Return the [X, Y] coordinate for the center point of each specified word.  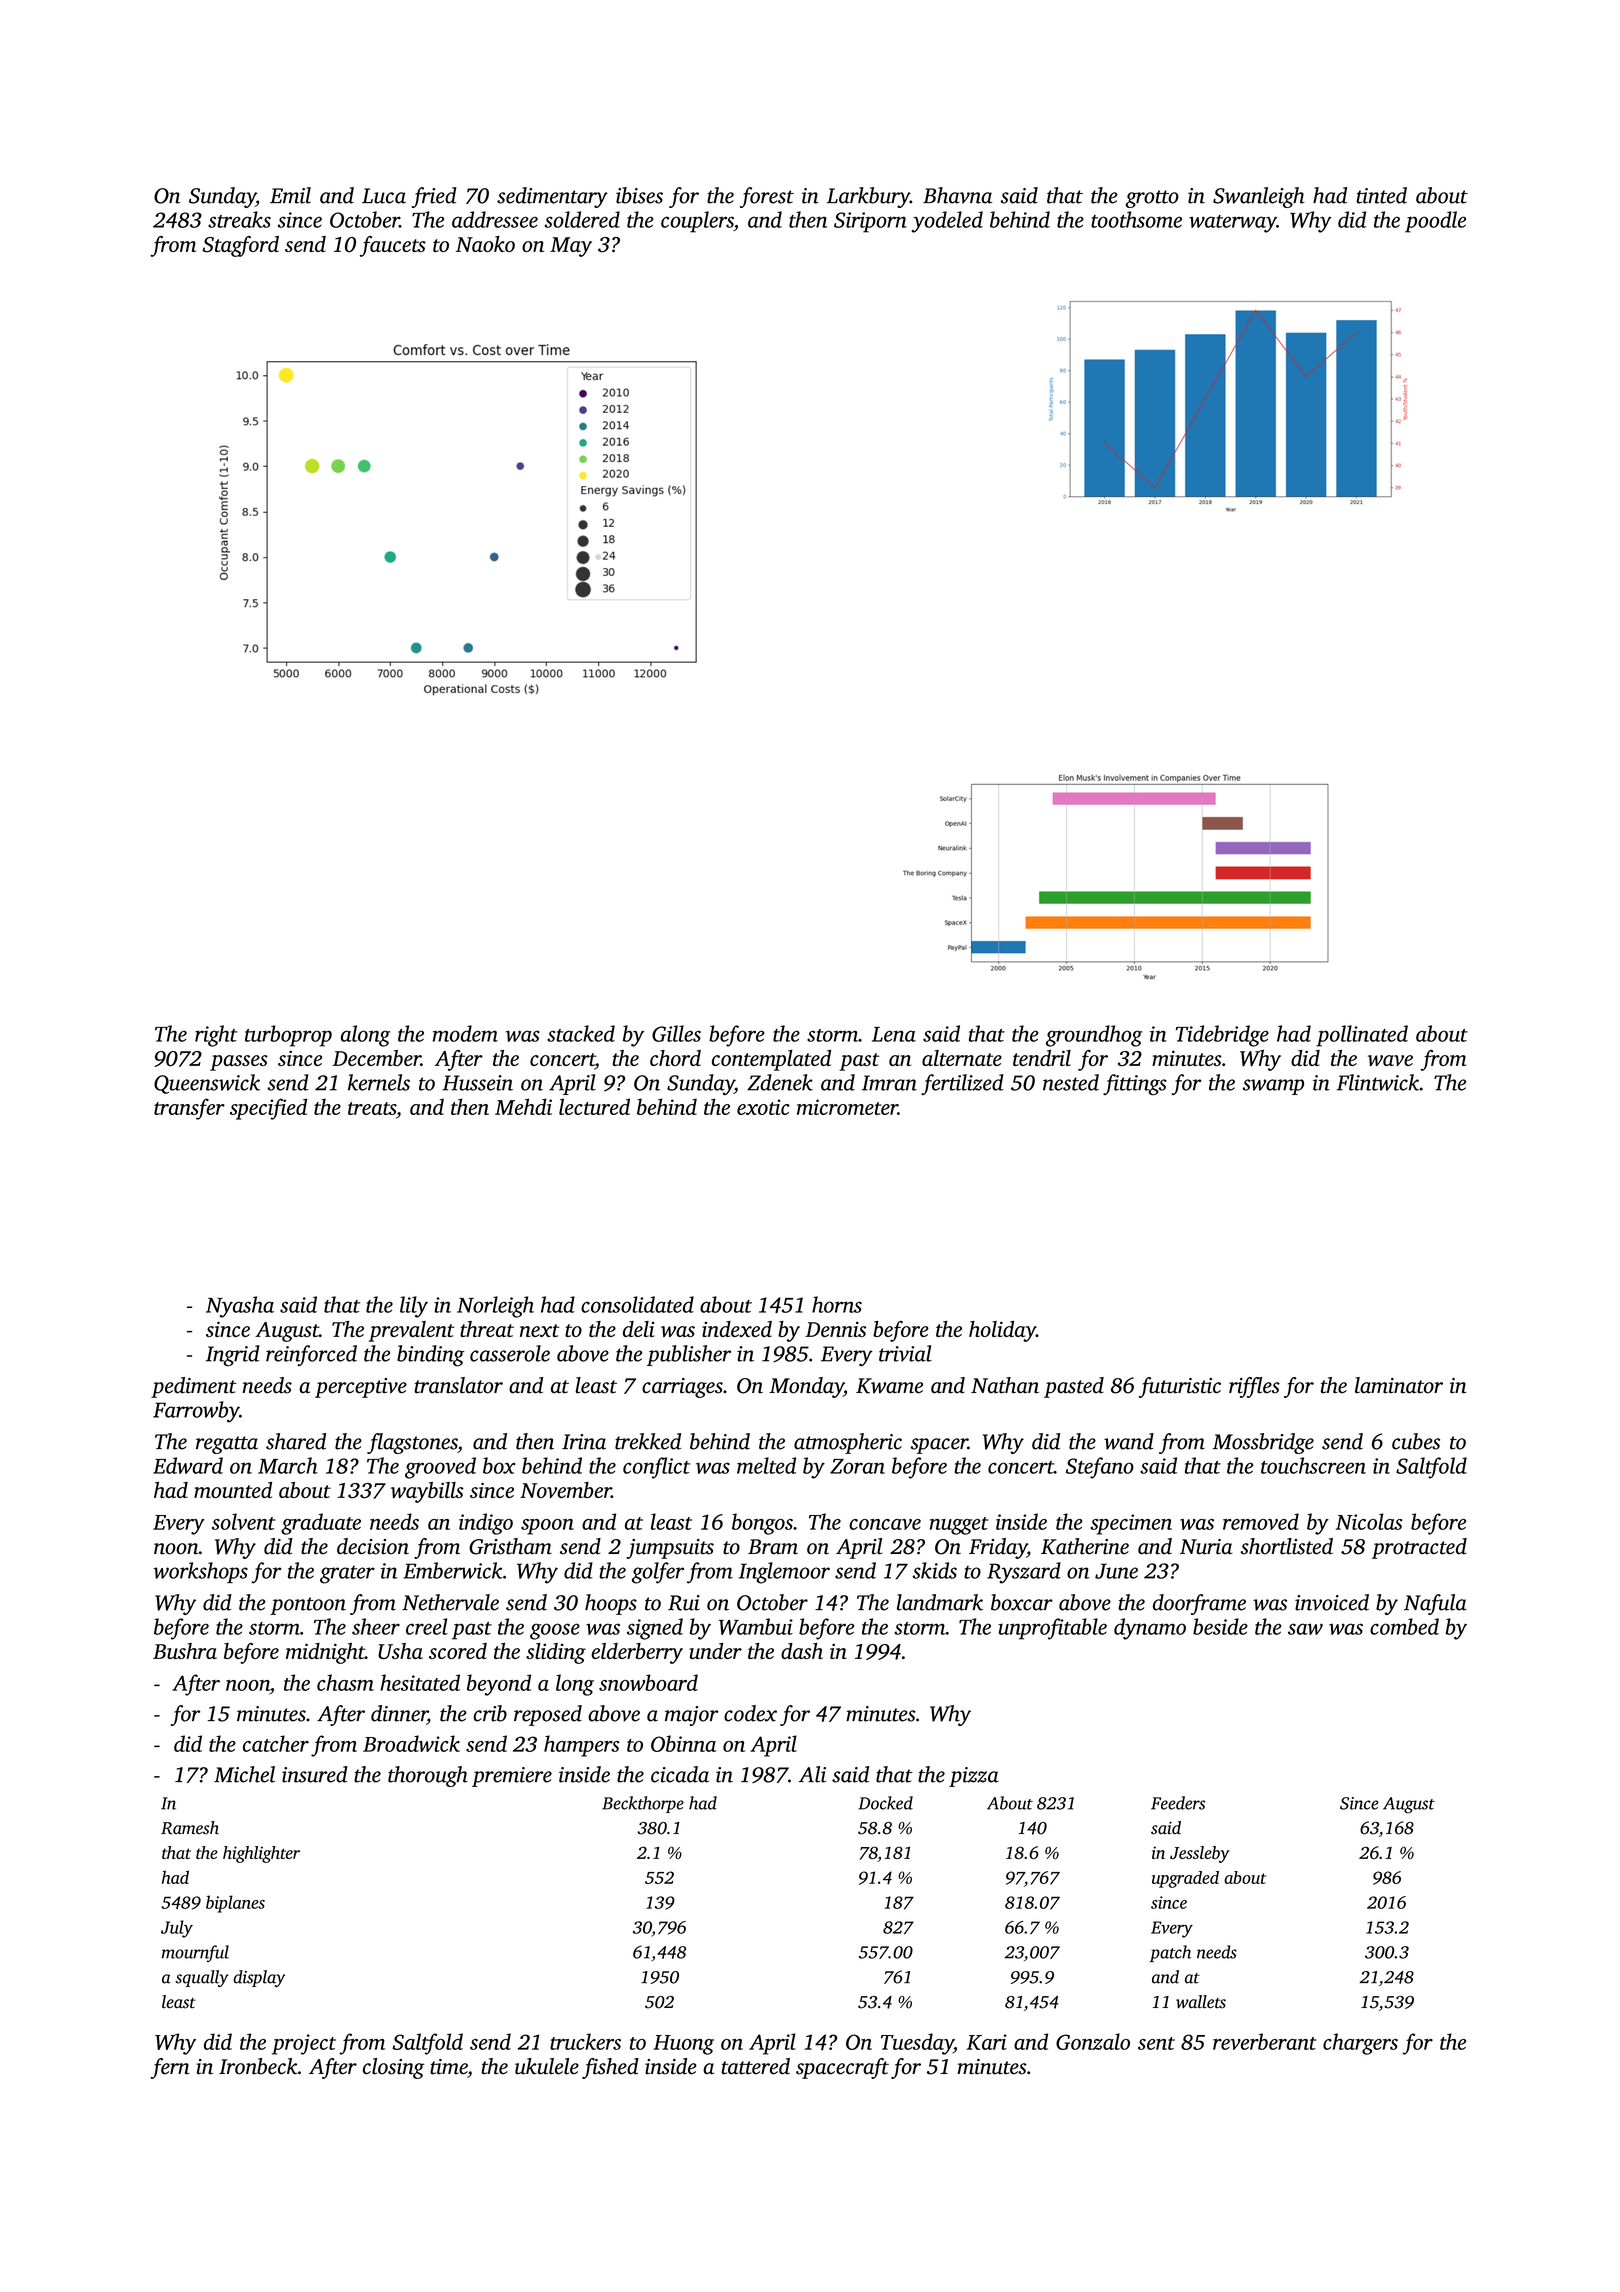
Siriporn [870, 222]
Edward [188, 1465]
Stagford [240, 246]
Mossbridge [1263, 1443]
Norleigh [495, 1307]
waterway [1233, 224]
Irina [584, 1442]
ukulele [547, 2066]
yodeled [947, 222]
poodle [1435, 222]
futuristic [1180, 1387]
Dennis [835, 1329]
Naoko [485, 244]
